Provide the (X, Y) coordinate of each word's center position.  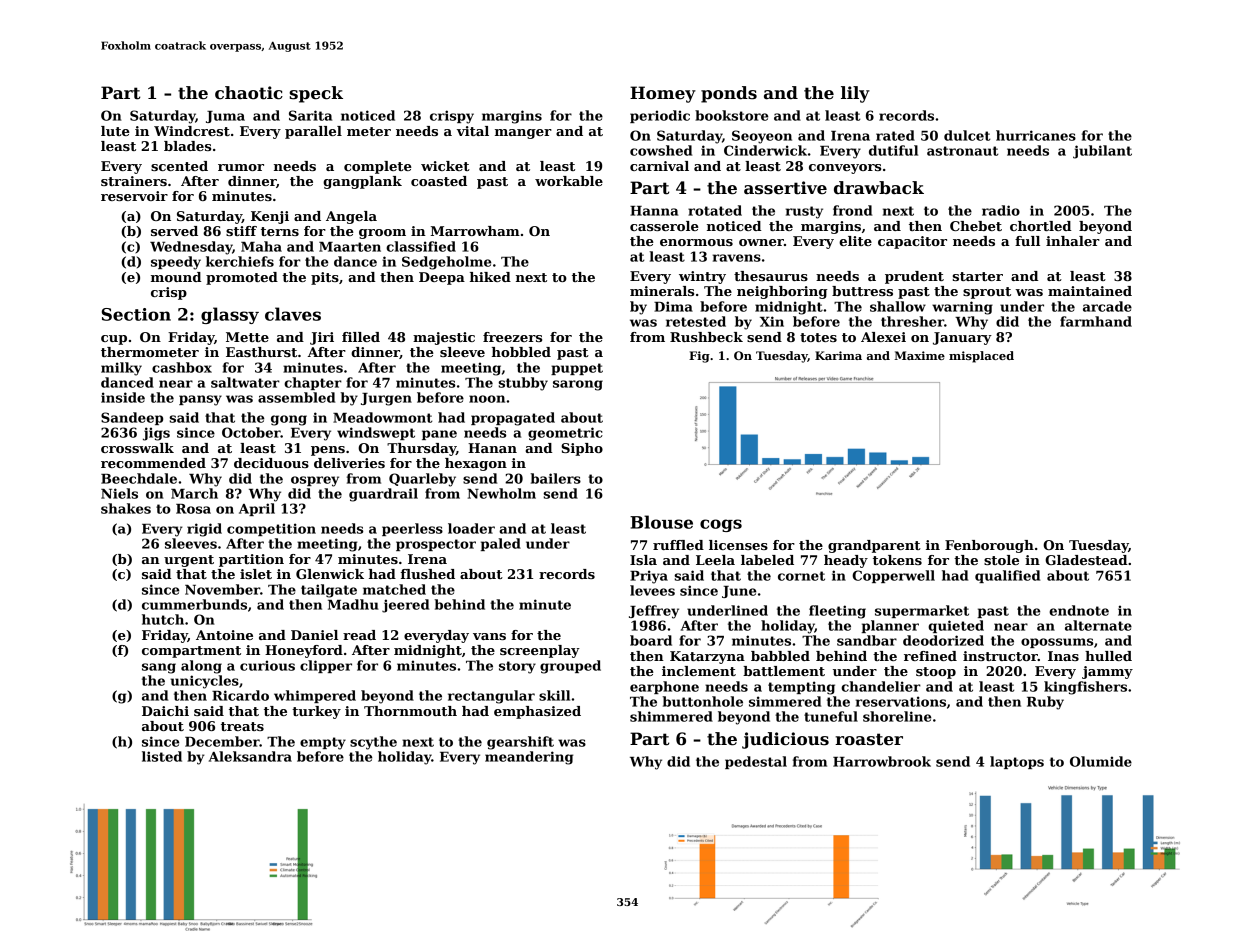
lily (855, 94)
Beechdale (139, 478)
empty (323, 743)
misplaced (981, 357)
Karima (838, 355)
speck (316, 94)
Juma (225, 117)
